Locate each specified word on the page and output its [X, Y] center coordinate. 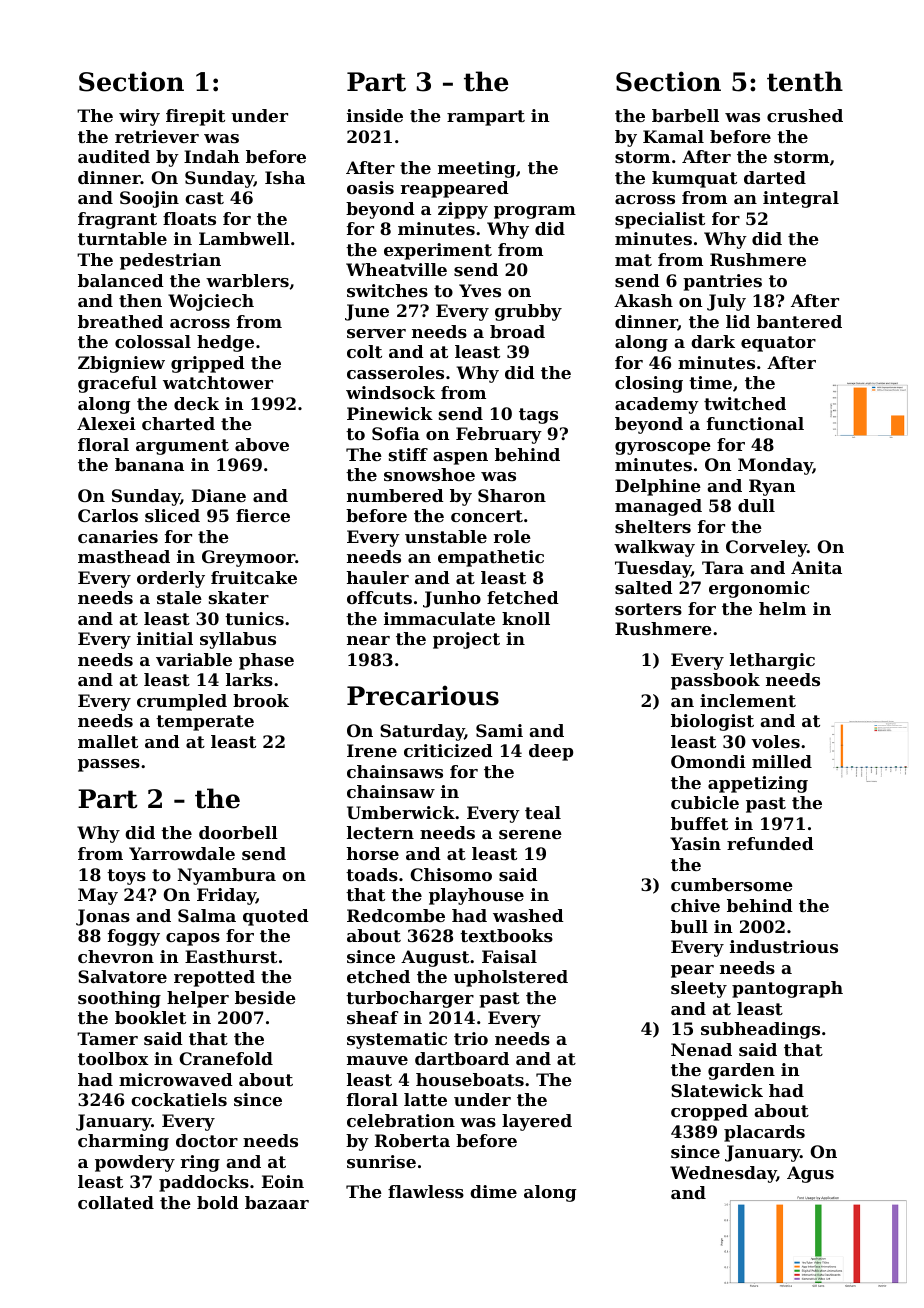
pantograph [787, 989]
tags [538, 416]
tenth [805, 81]
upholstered [511, 978]
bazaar [277, 1202]
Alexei [106, 423]
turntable [122, 238]
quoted [276, 917]
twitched [745, 403]
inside [375, 115]
